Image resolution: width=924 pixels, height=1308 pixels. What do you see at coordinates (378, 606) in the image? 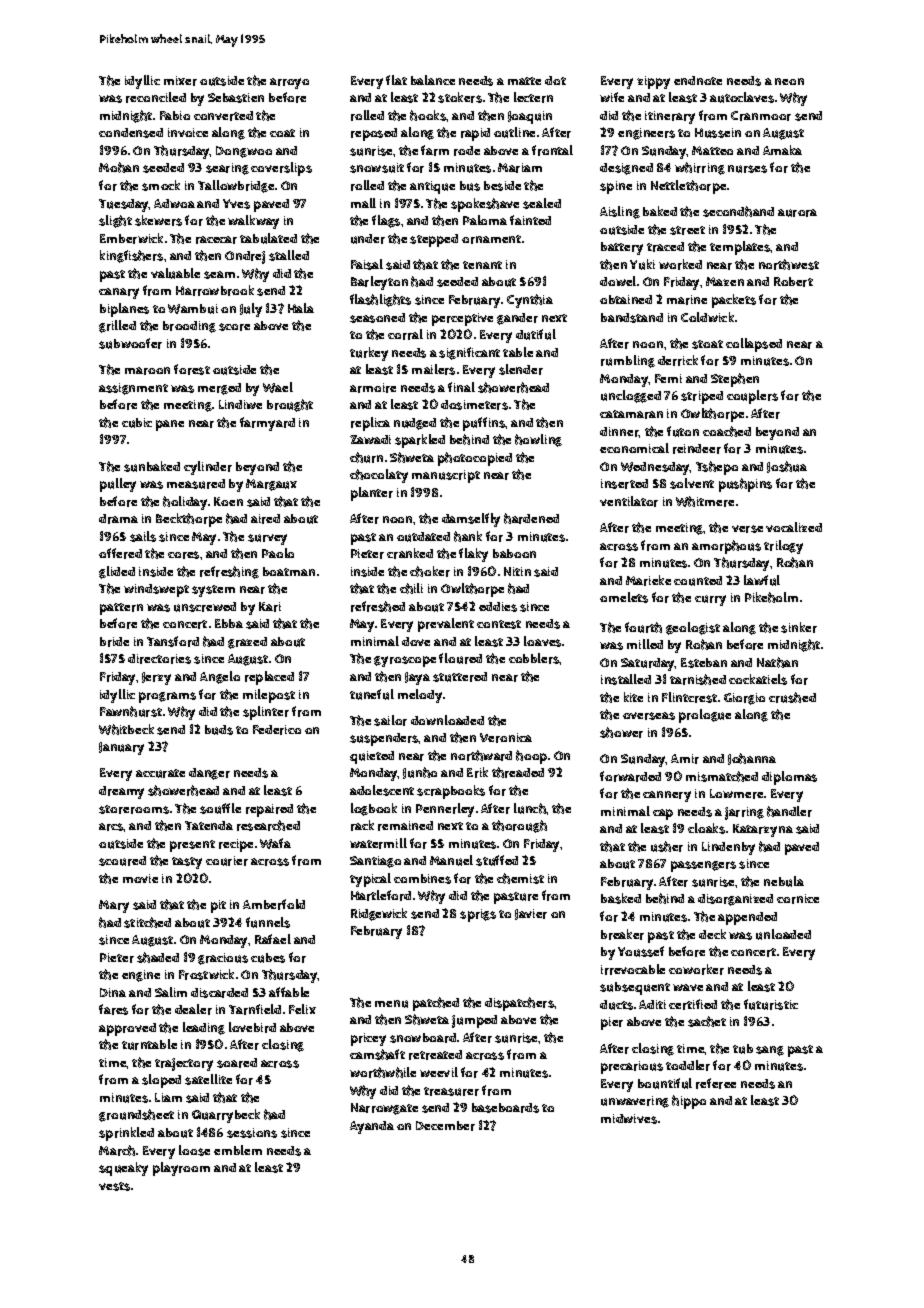
I see `refreshed` at bounding box center [378, 606].
